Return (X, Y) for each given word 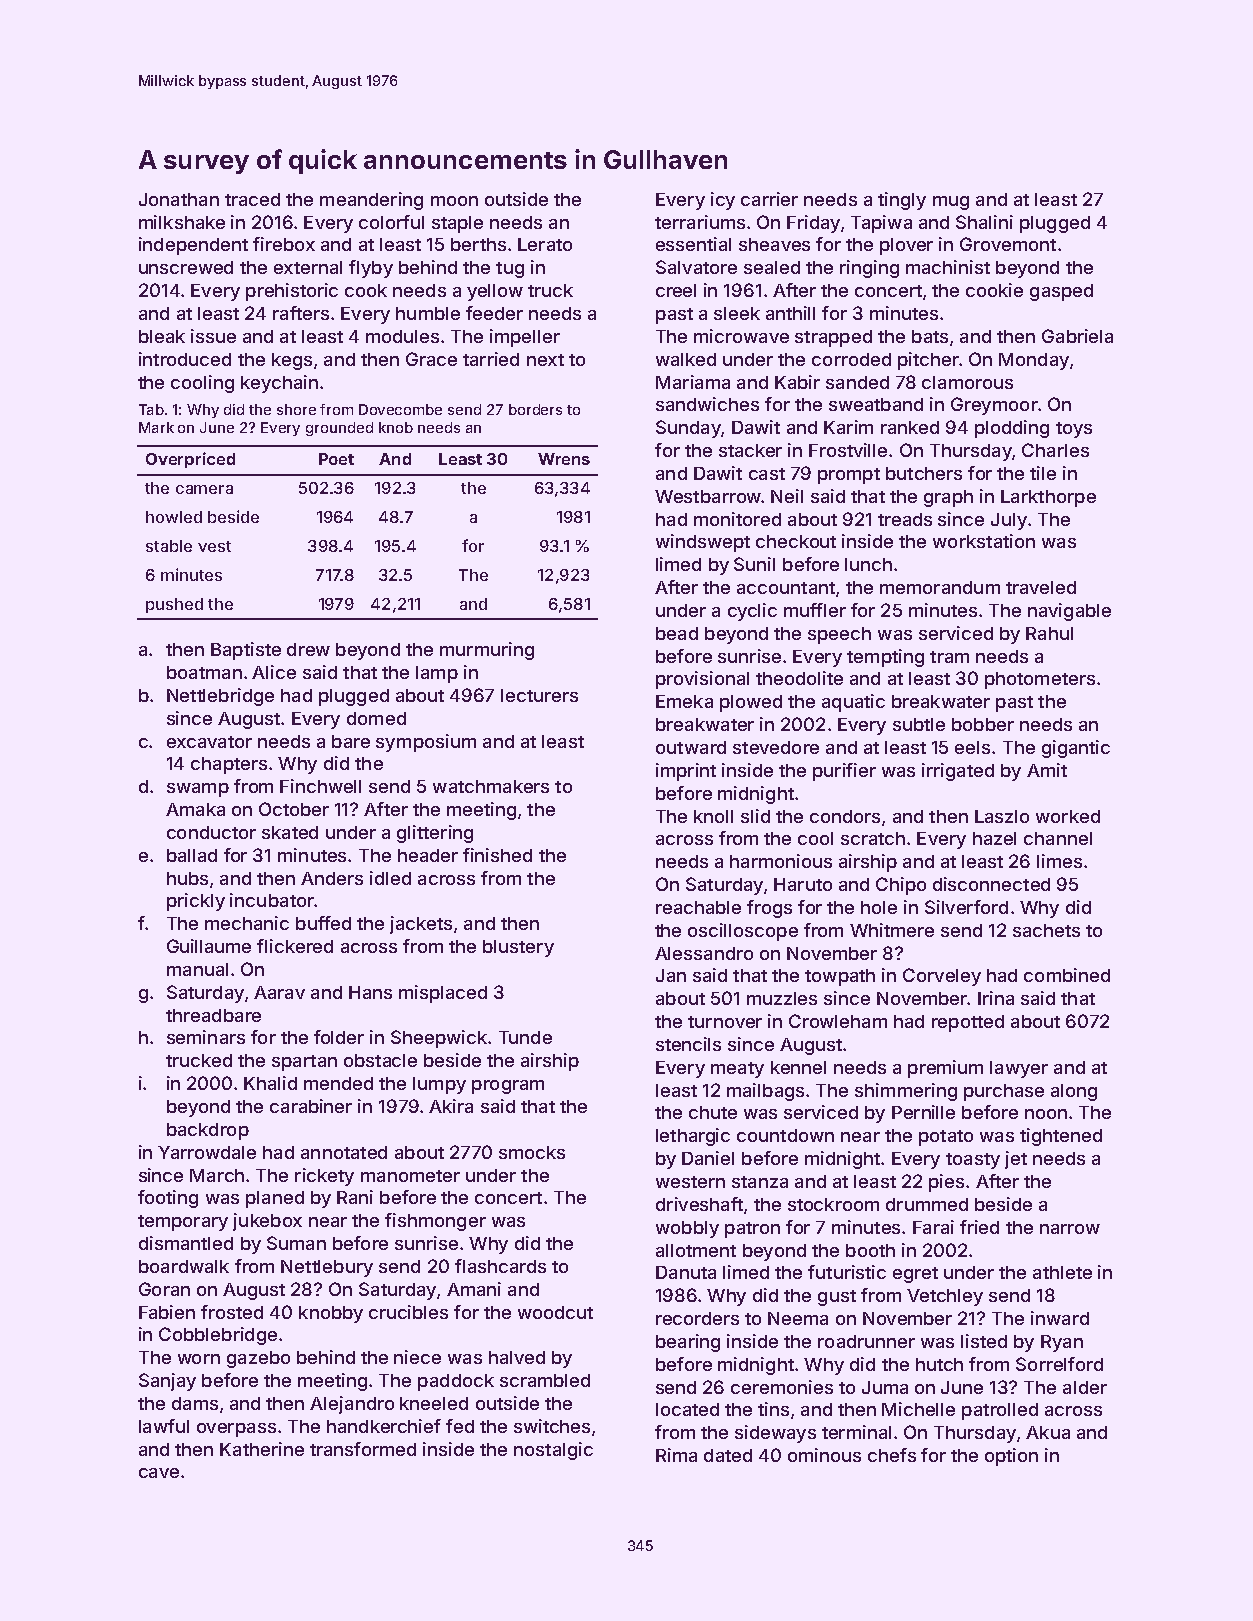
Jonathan (179, 199)
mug (951, 203)
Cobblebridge (218, 1336)
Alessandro (704, 953)
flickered (295, 946)
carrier (769, 199)
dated (728, 1455)
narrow (1070, 1229)
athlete (1062, 1272)
